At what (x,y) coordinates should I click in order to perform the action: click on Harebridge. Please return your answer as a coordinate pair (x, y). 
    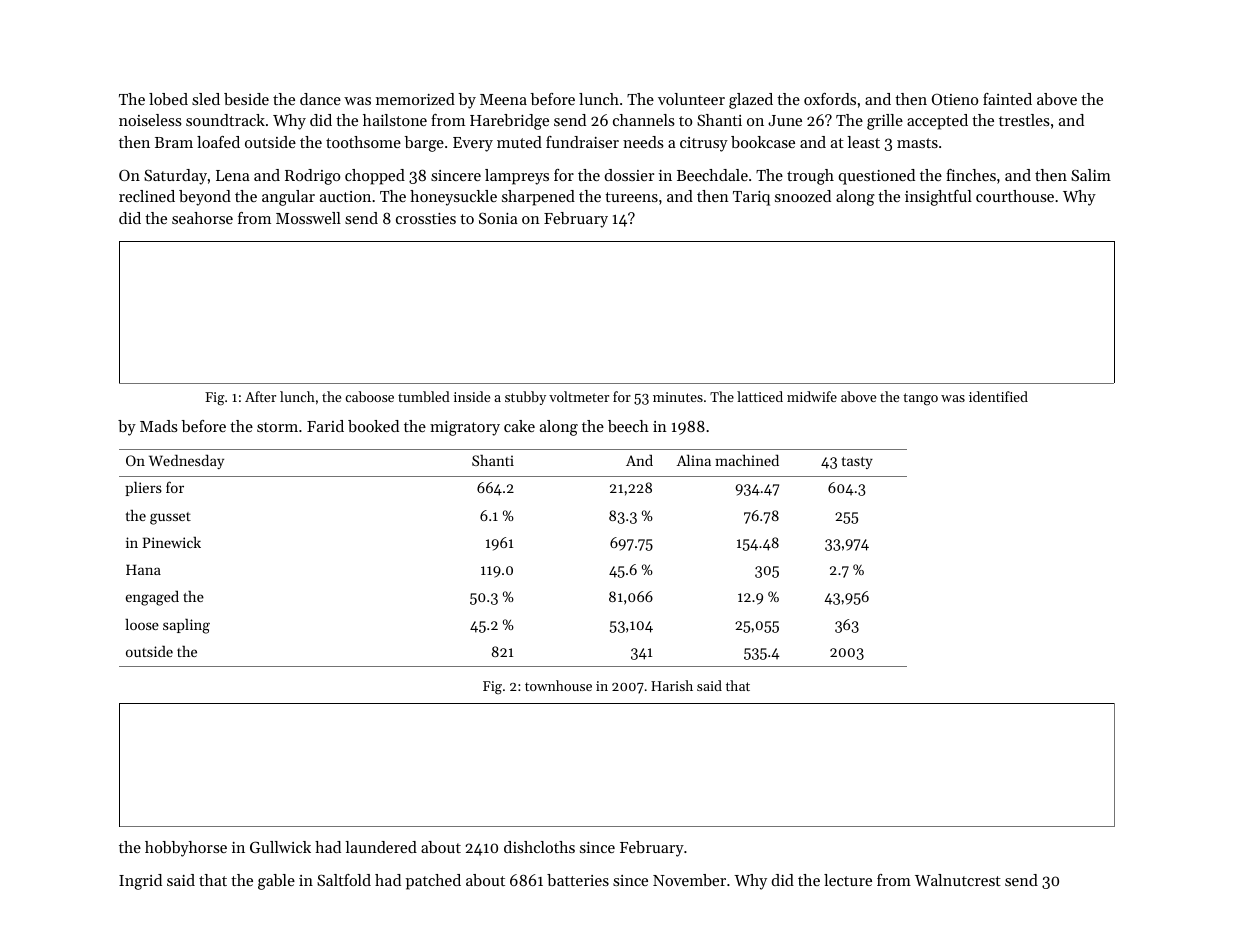
    Looking at the image, I should click on (509, 122).
